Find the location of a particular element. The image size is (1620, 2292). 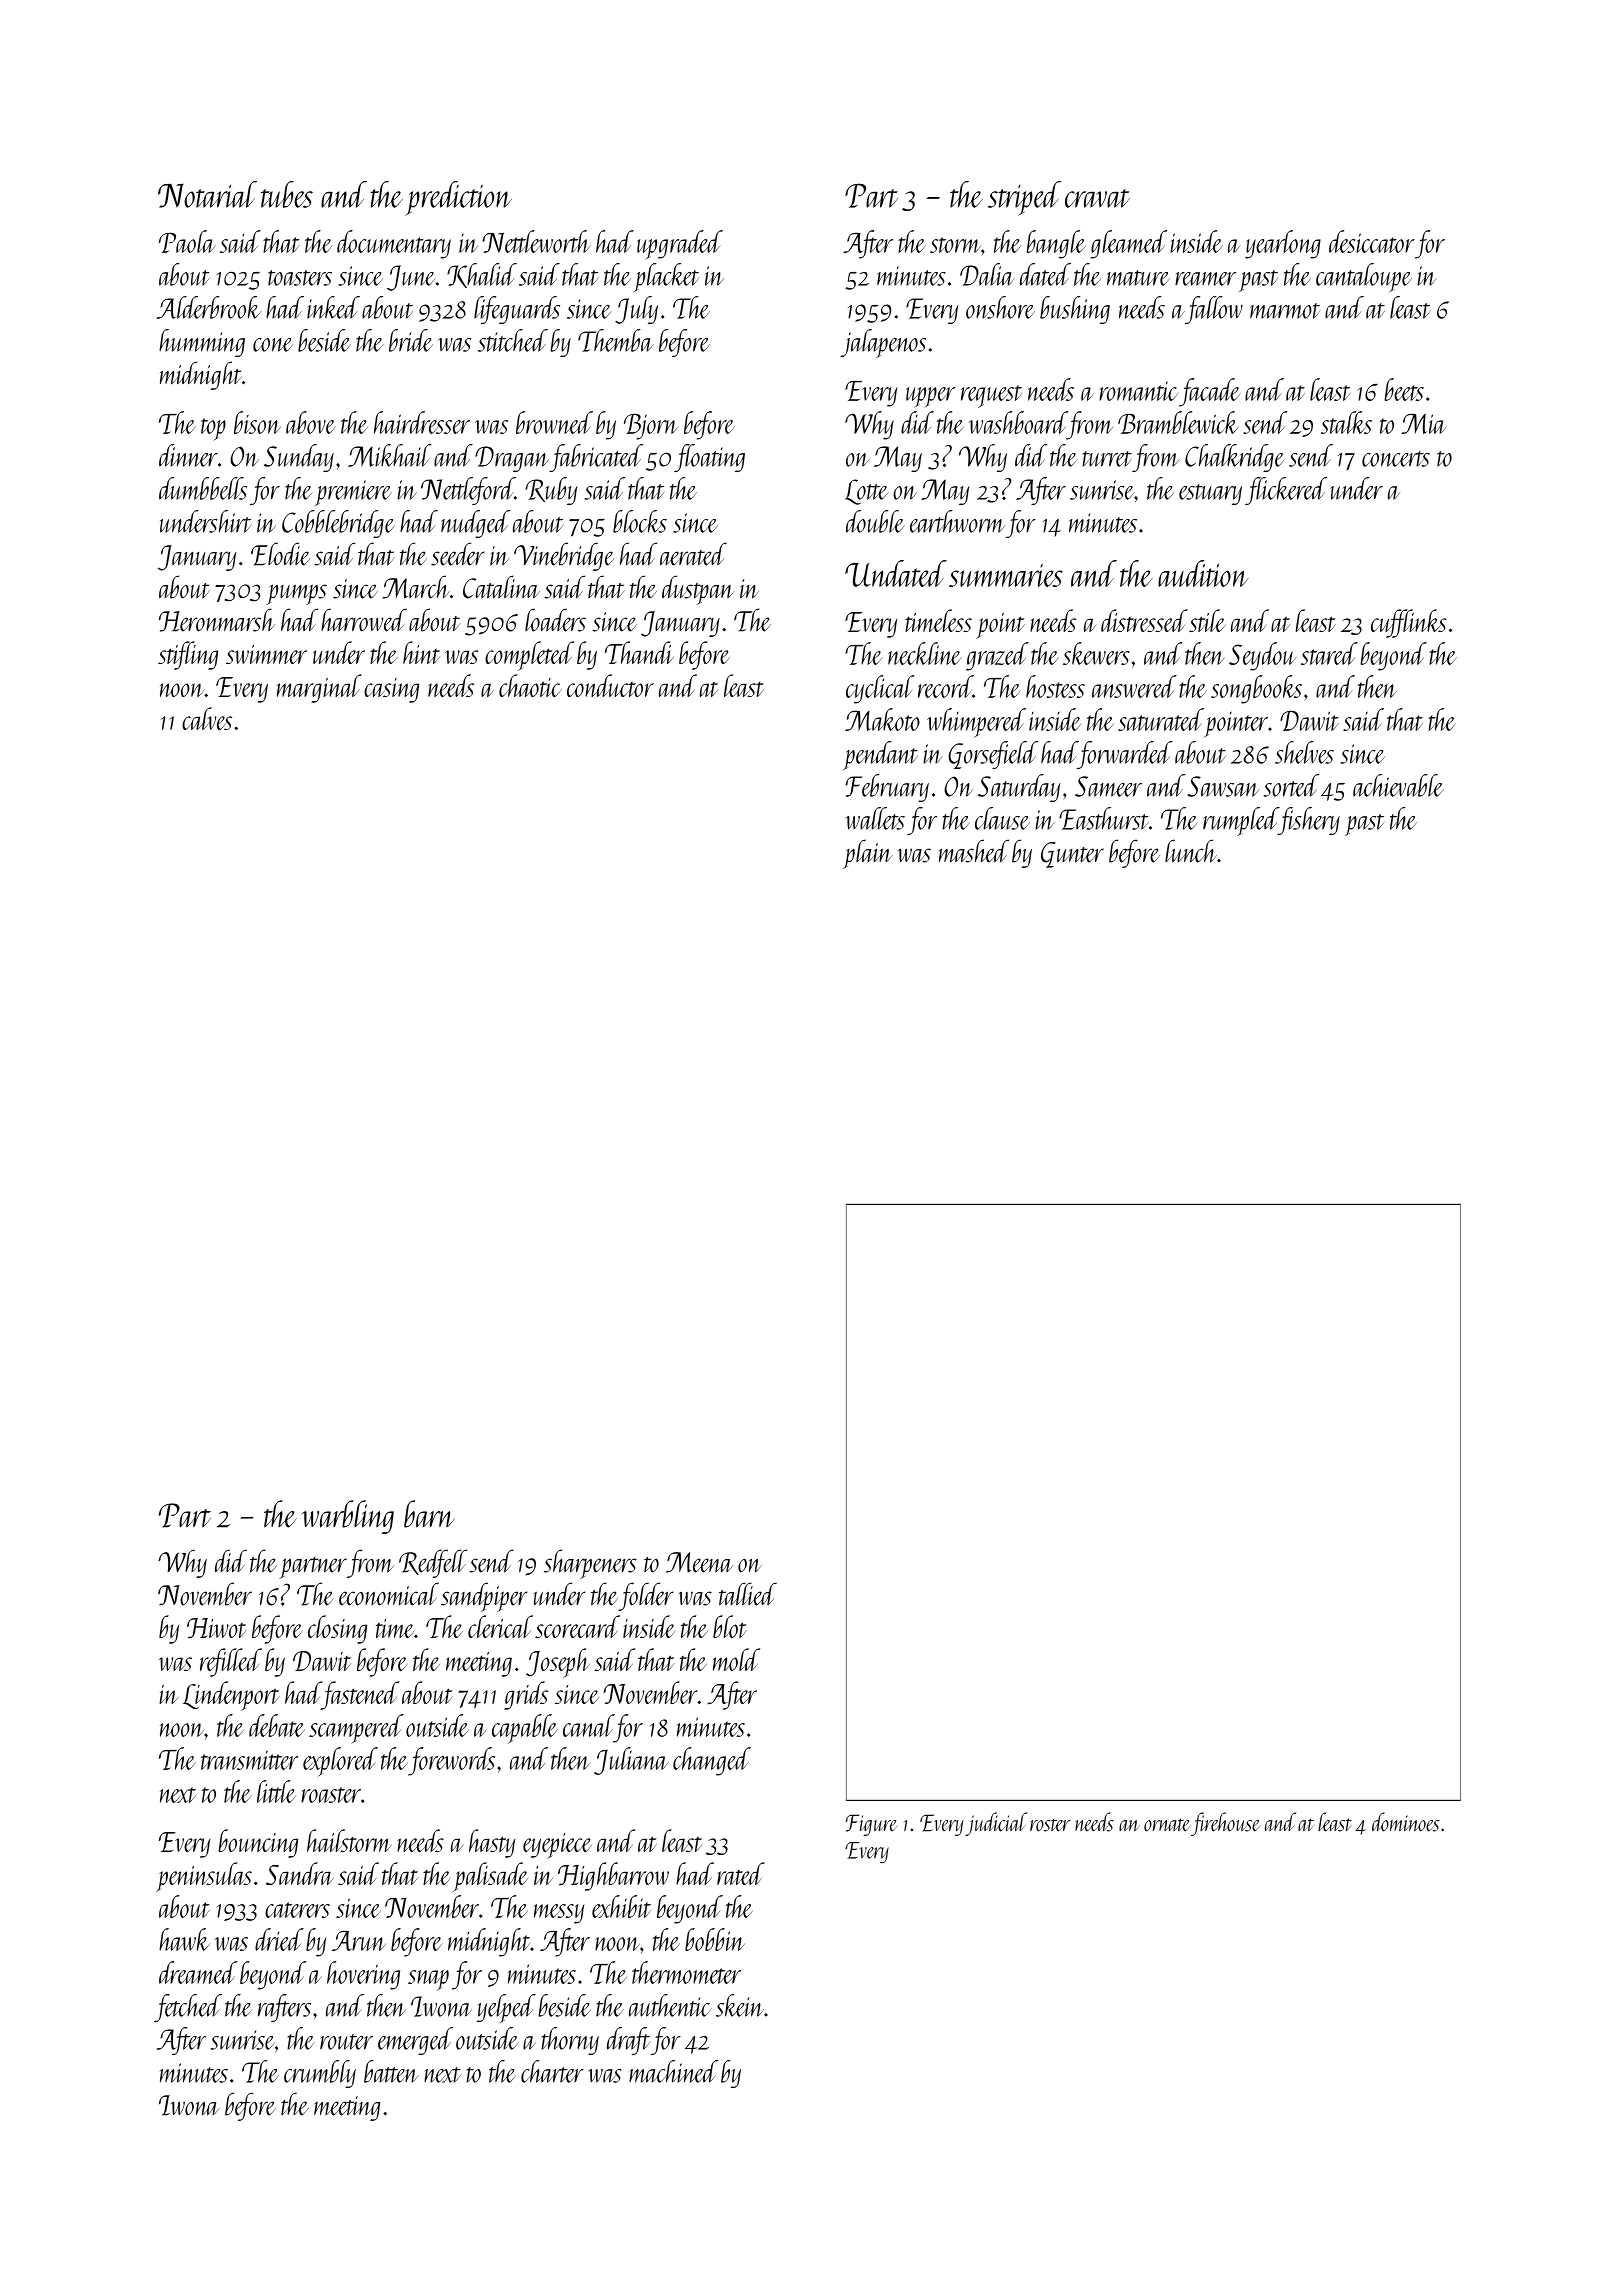

warbling is located at coordinates (348, 1517).
